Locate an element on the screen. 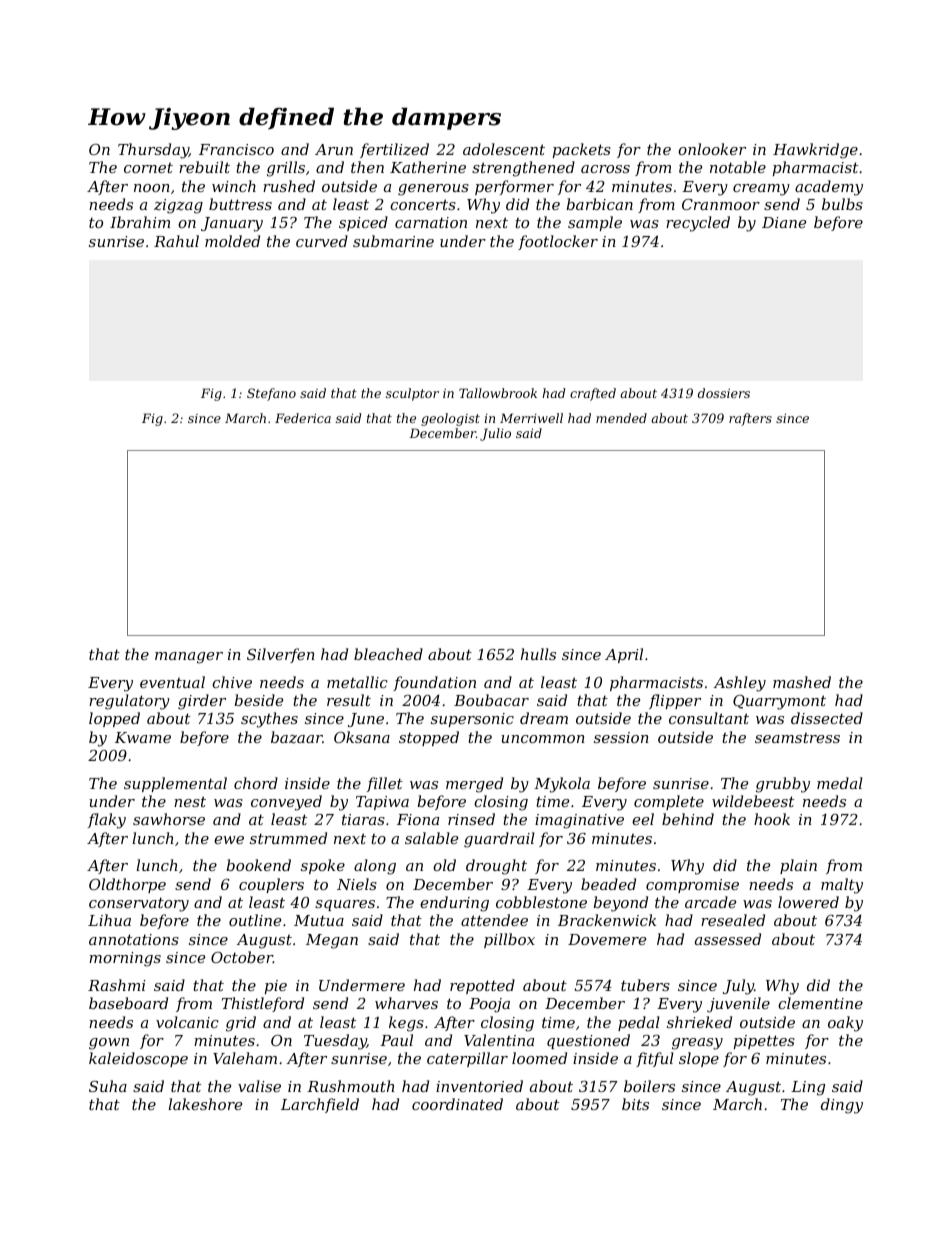  Rahul is located at coordinates (176, 241).
